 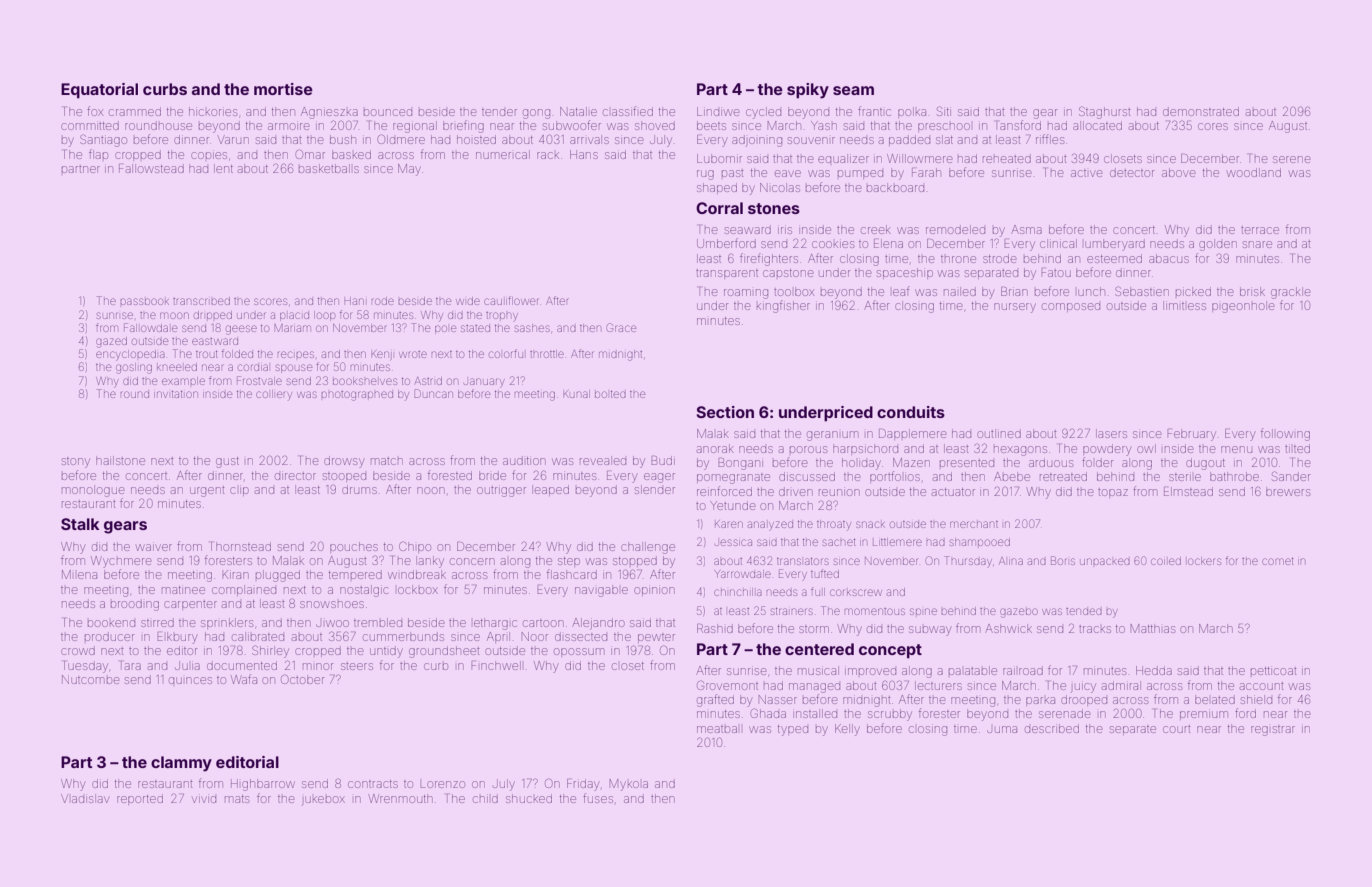 I want to click on woodland, so click(x=1254, y=172).
